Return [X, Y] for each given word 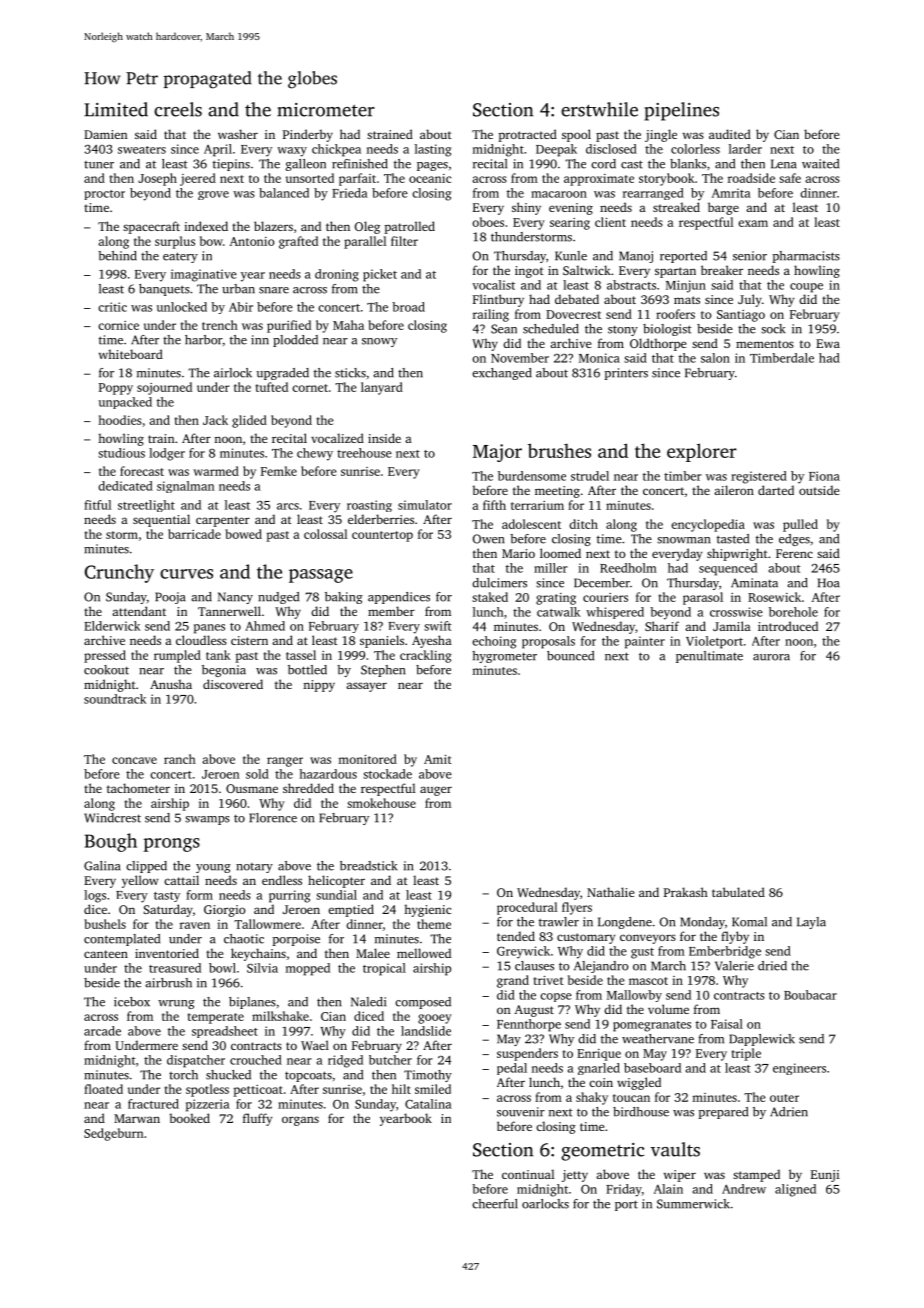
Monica [599, 358]
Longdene [625, 923]
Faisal [727, 1024]
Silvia [262, 968]
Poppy [116, 389]
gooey [435, 1019]
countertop [382, 536]
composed [423, 1003]
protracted [527, 135]
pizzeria [208, 1105]
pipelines [682, 111]
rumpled [177, 656]
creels [178, 109]
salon [715, 358]
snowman [683, 540]
